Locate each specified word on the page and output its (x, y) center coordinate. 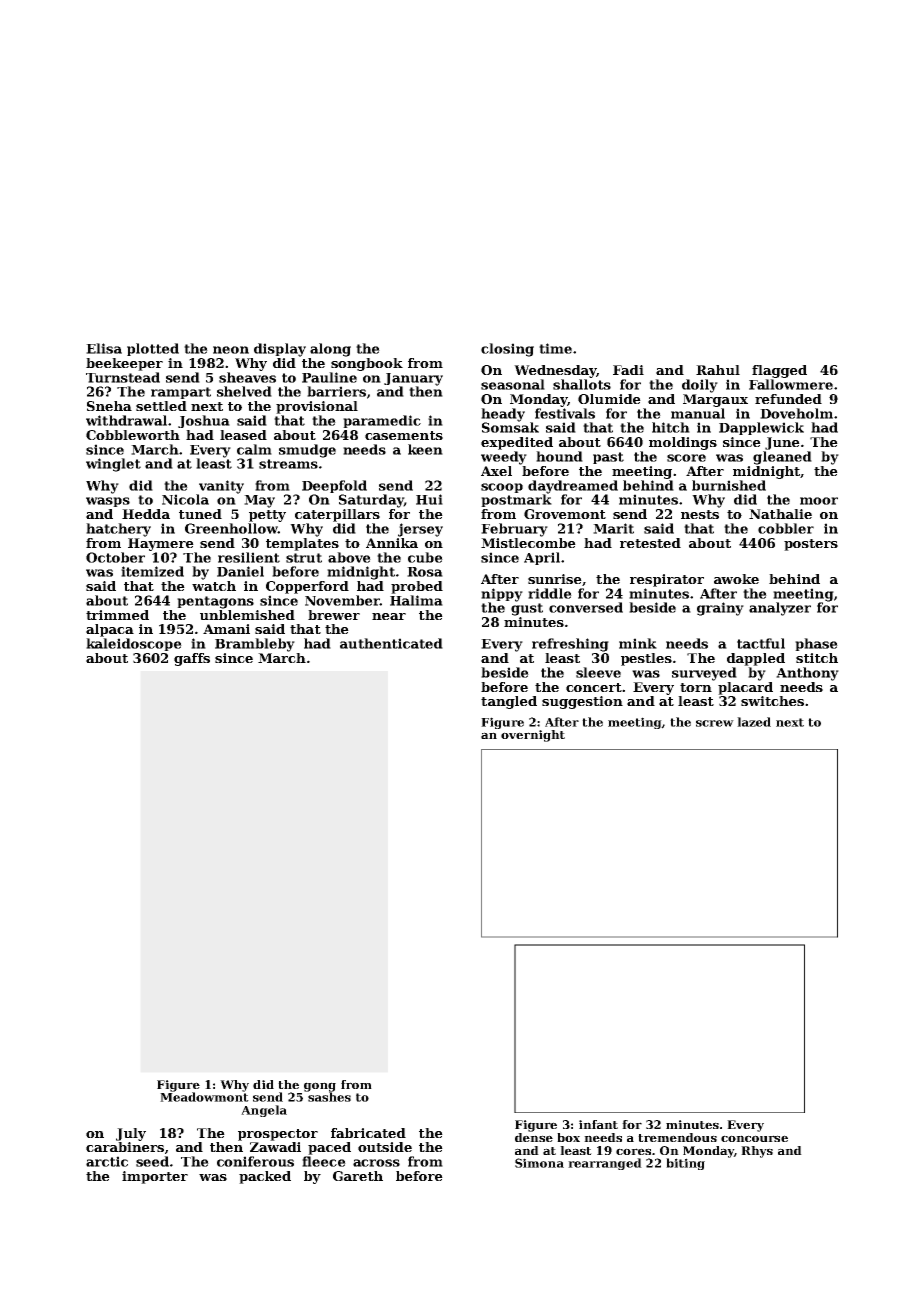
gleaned (782, 458)
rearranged (605, 1164)
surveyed (704, 674)
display (280, 350)
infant (598, 1124)
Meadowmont (204, 1097)
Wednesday (555, 371)
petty (267, 516)
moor (819, 501)
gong (320, 1087)
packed (265, 1177)
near (389, 616)
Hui (429, 499)
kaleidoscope (134, 644)
